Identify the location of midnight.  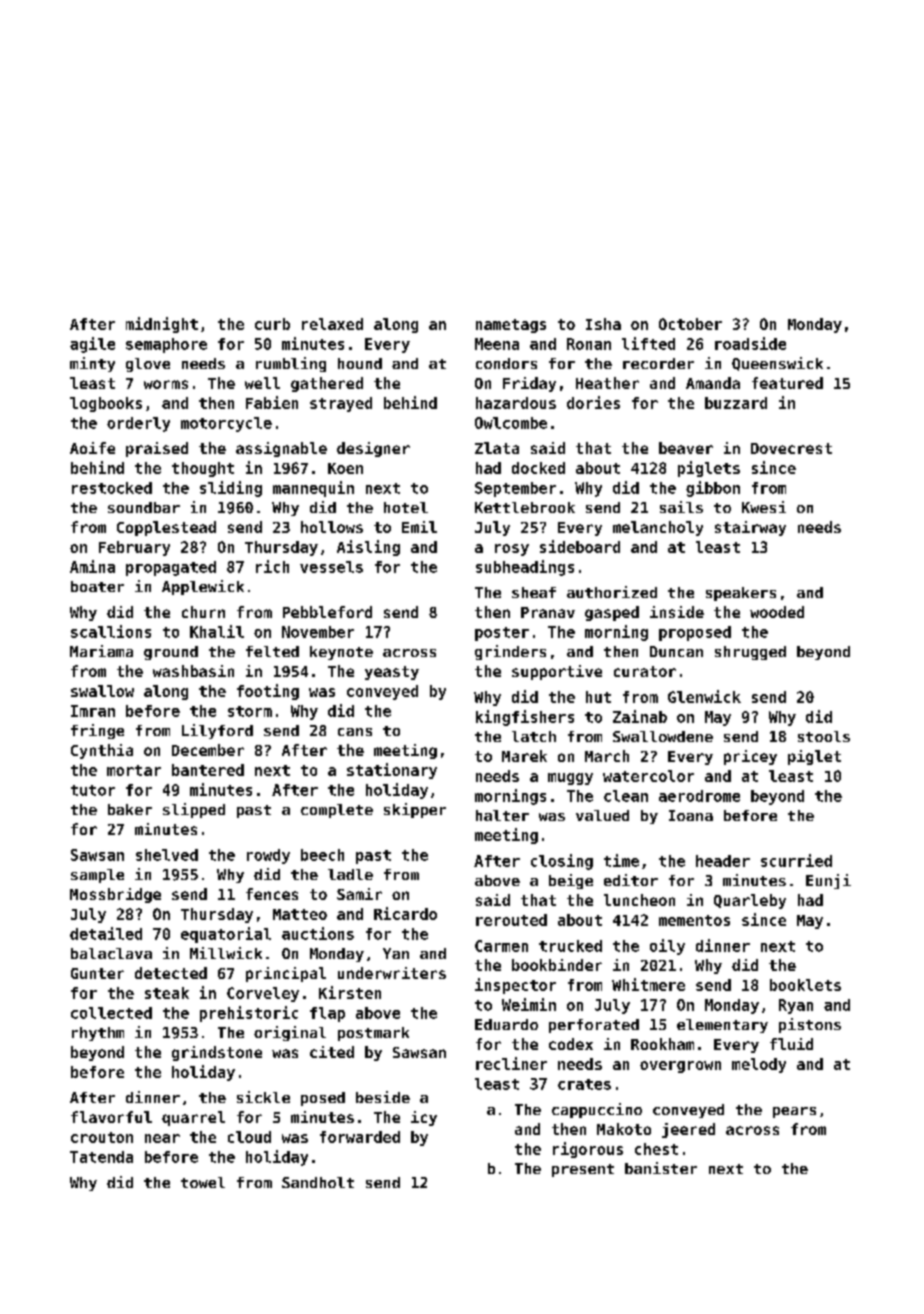
(162, 325).
